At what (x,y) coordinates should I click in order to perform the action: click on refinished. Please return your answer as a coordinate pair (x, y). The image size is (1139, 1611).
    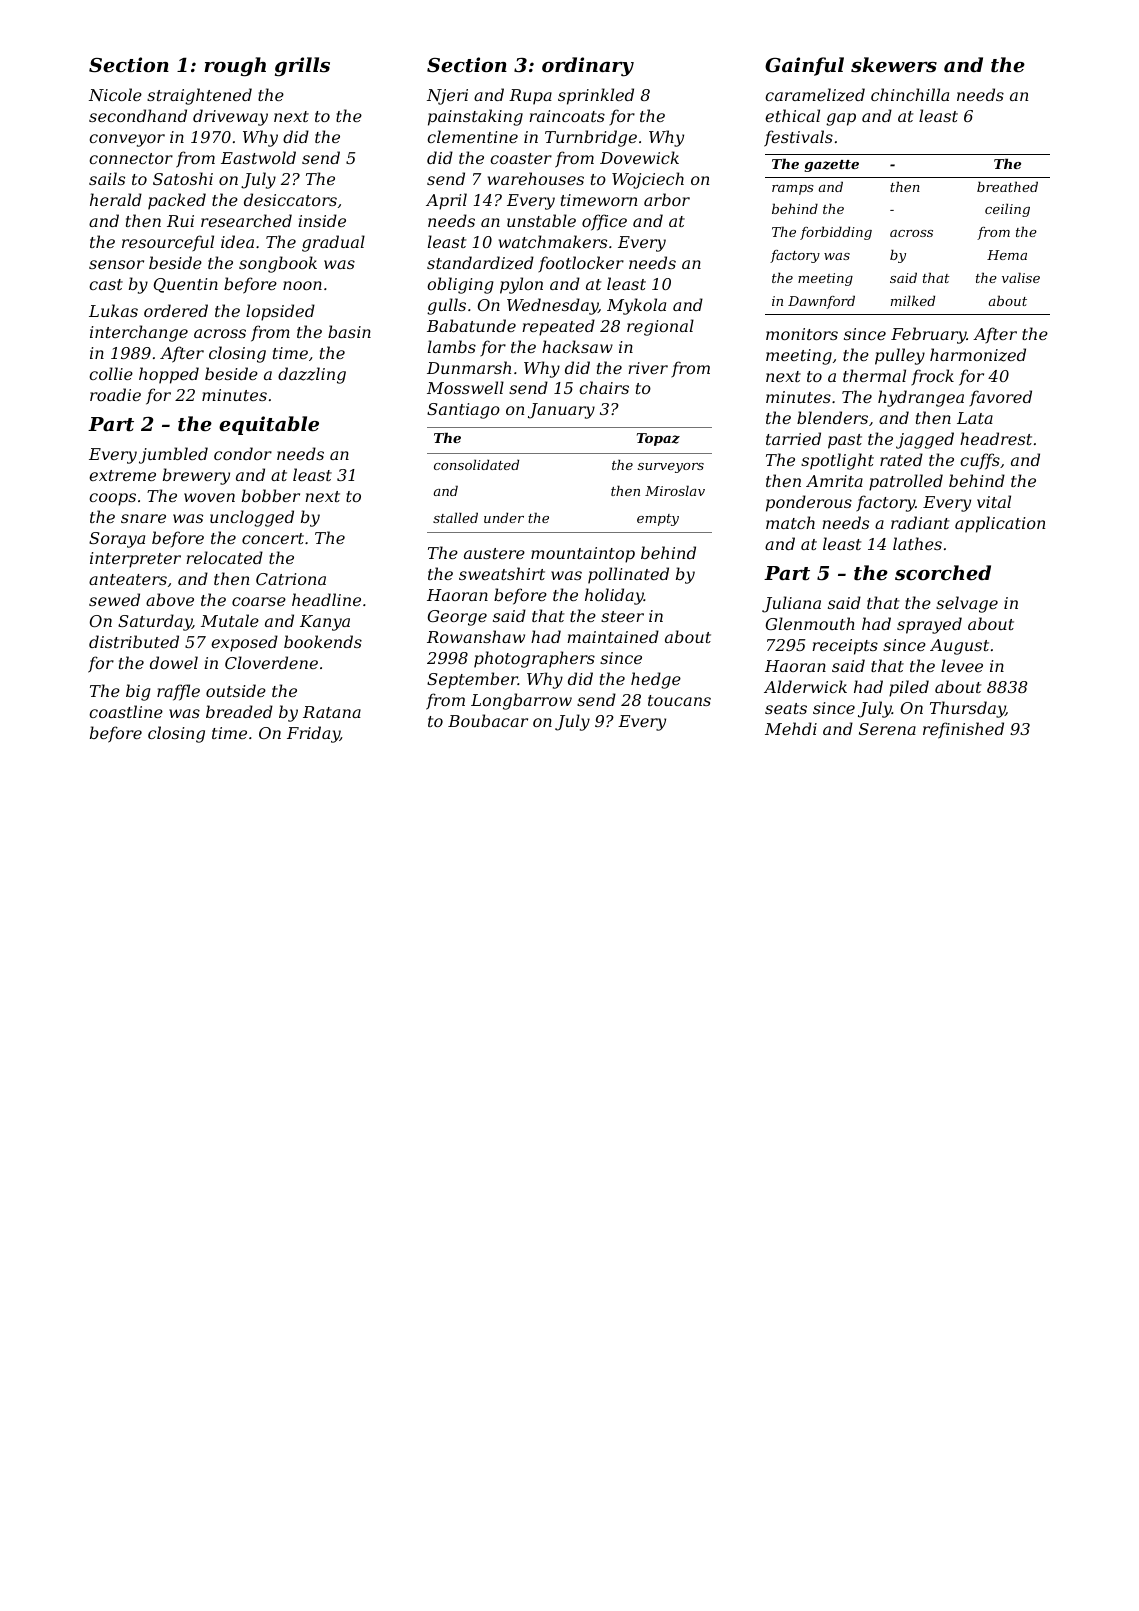
    Looking at the image, I should click on (963, 730).
